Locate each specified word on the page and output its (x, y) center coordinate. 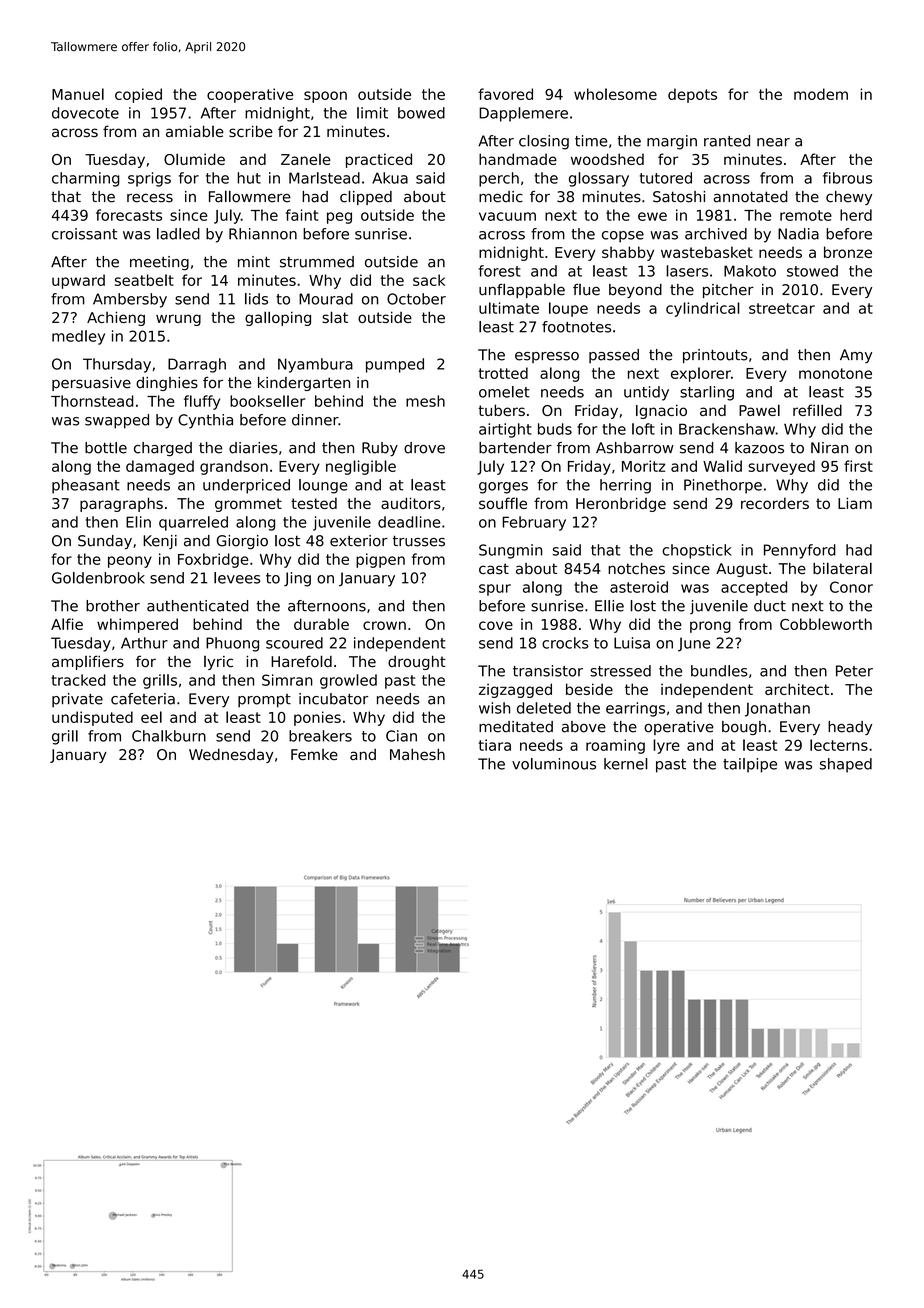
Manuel (78, 94)
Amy (856, 356)
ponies (317, 718)
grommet (248, 505)
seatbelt (144, 280)
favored (505, 94)
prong (710, 627)
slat (335, 317)
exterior (359, 541)
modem (821, 94)
